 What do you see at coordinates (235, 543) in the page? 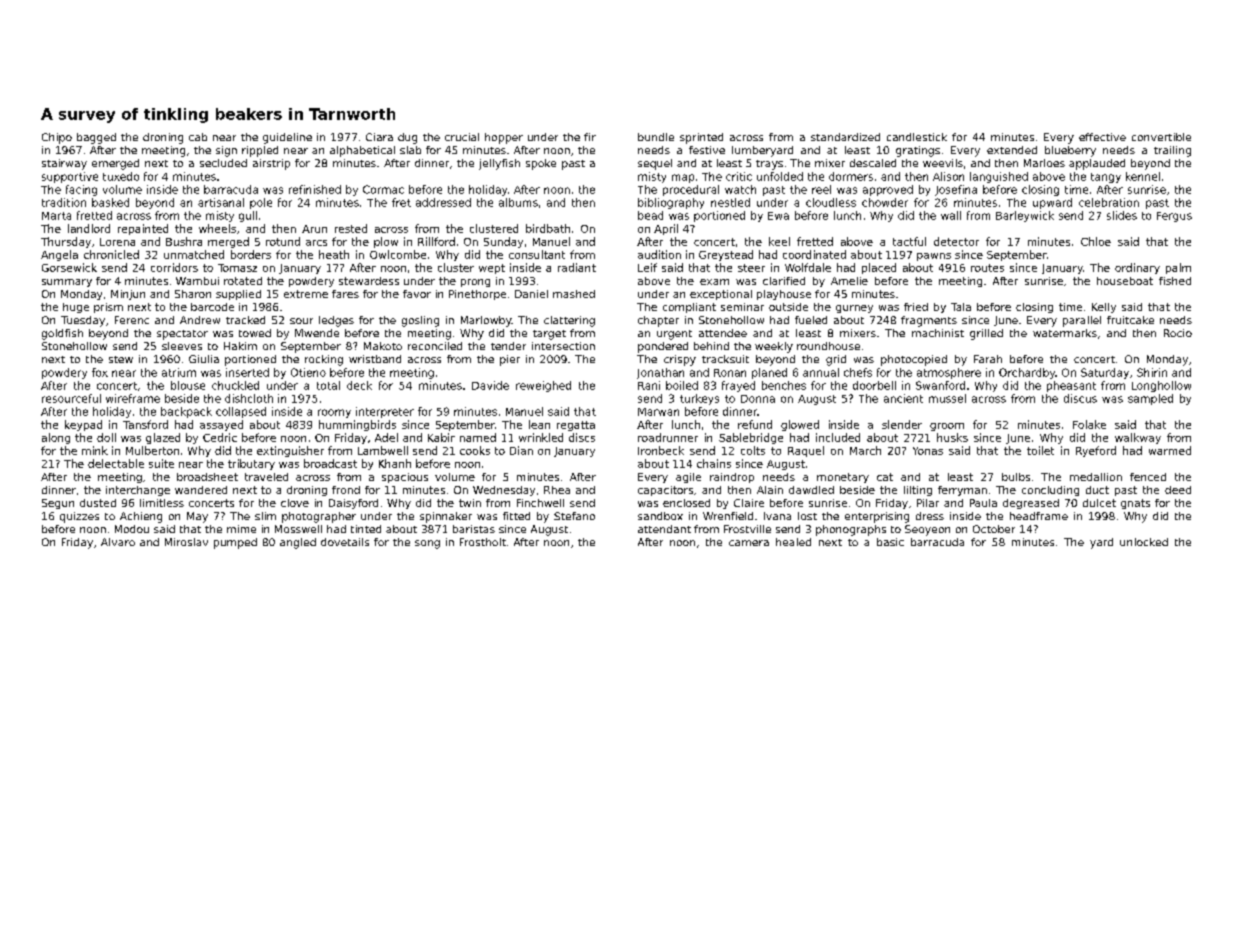
I see `pumped` at bounding box center [235, 543].
